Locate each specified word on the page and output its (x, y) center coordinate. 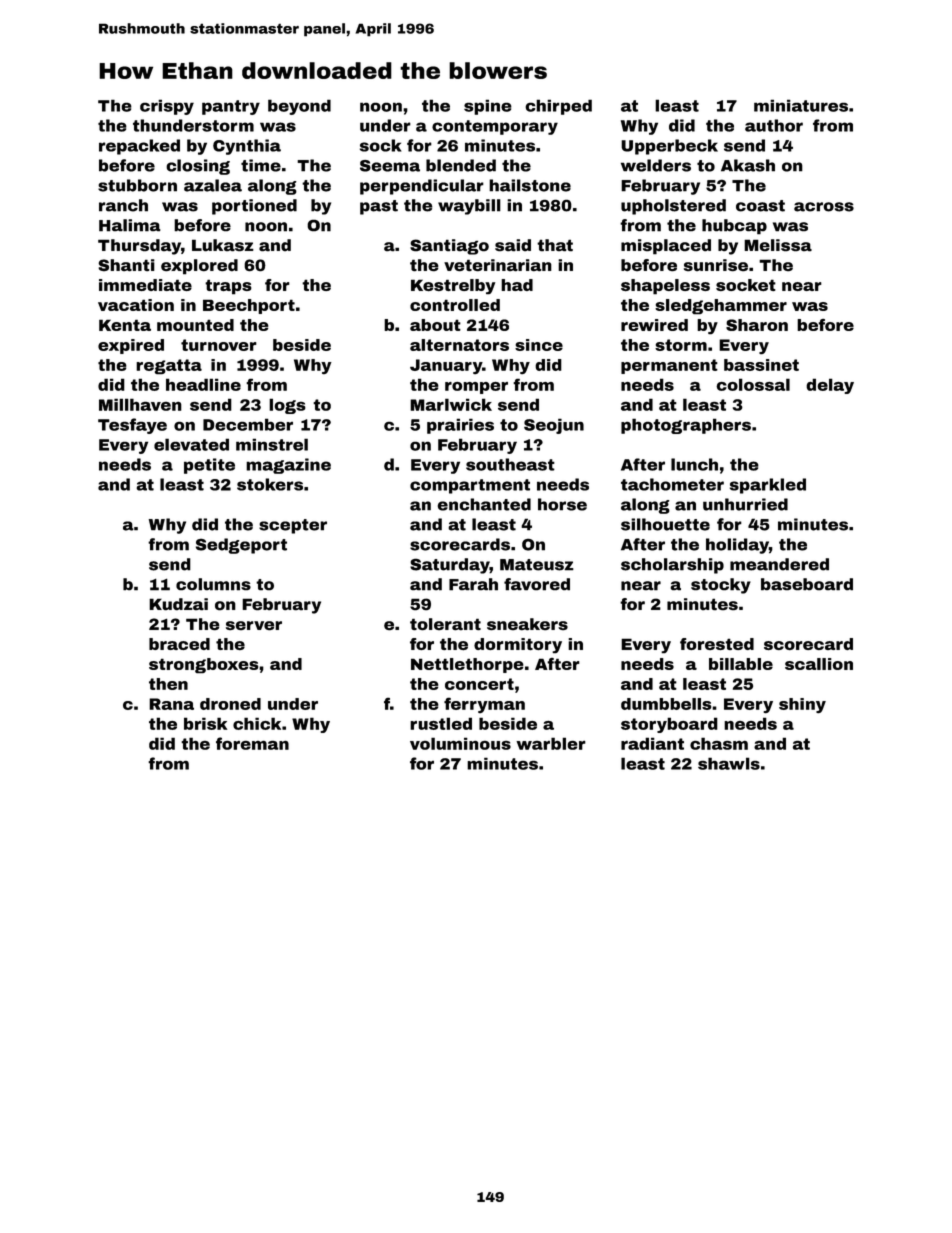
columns (213, 584)
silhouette (665, 524)
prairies (460, 426)
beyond (299, 107)
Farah (473, 584)
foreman (252, 743)
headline (203, 384)
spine (488, 107)
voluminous (460, 743)
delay (830, 386)
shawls (729, 763)
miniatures (801, 105)
